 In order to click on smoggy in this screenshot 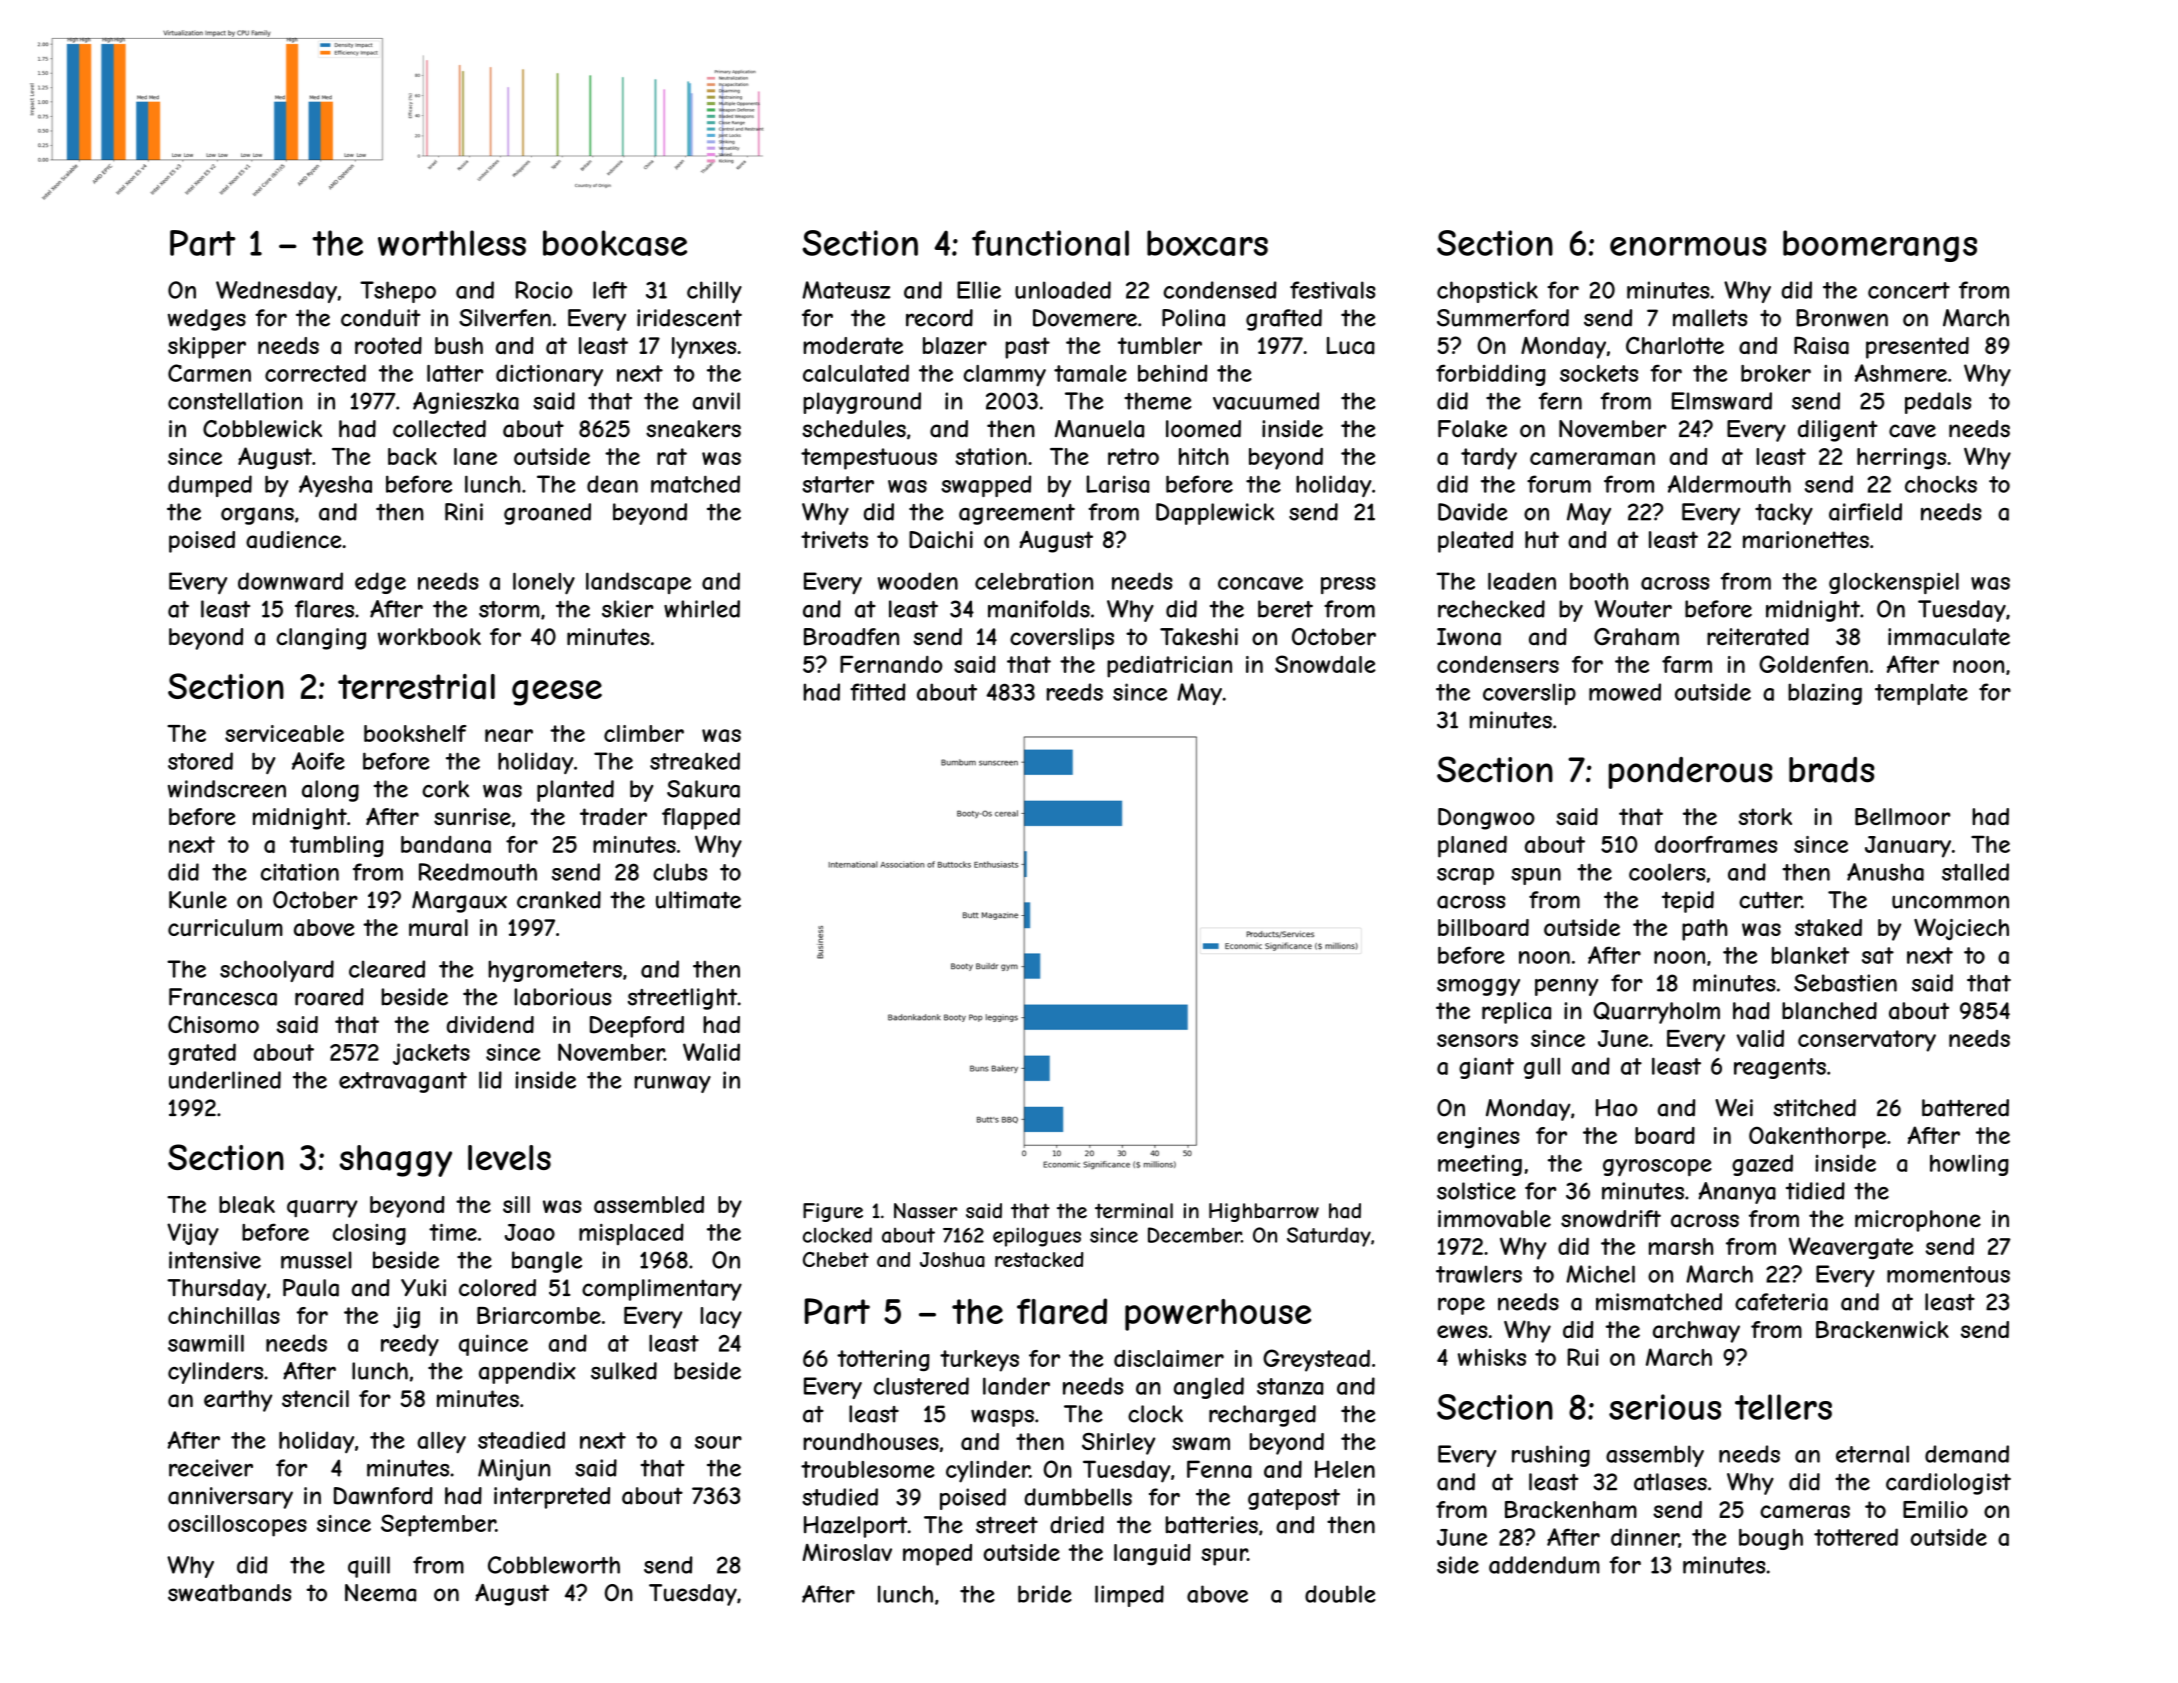, I will do `click(1478, 987)`.
